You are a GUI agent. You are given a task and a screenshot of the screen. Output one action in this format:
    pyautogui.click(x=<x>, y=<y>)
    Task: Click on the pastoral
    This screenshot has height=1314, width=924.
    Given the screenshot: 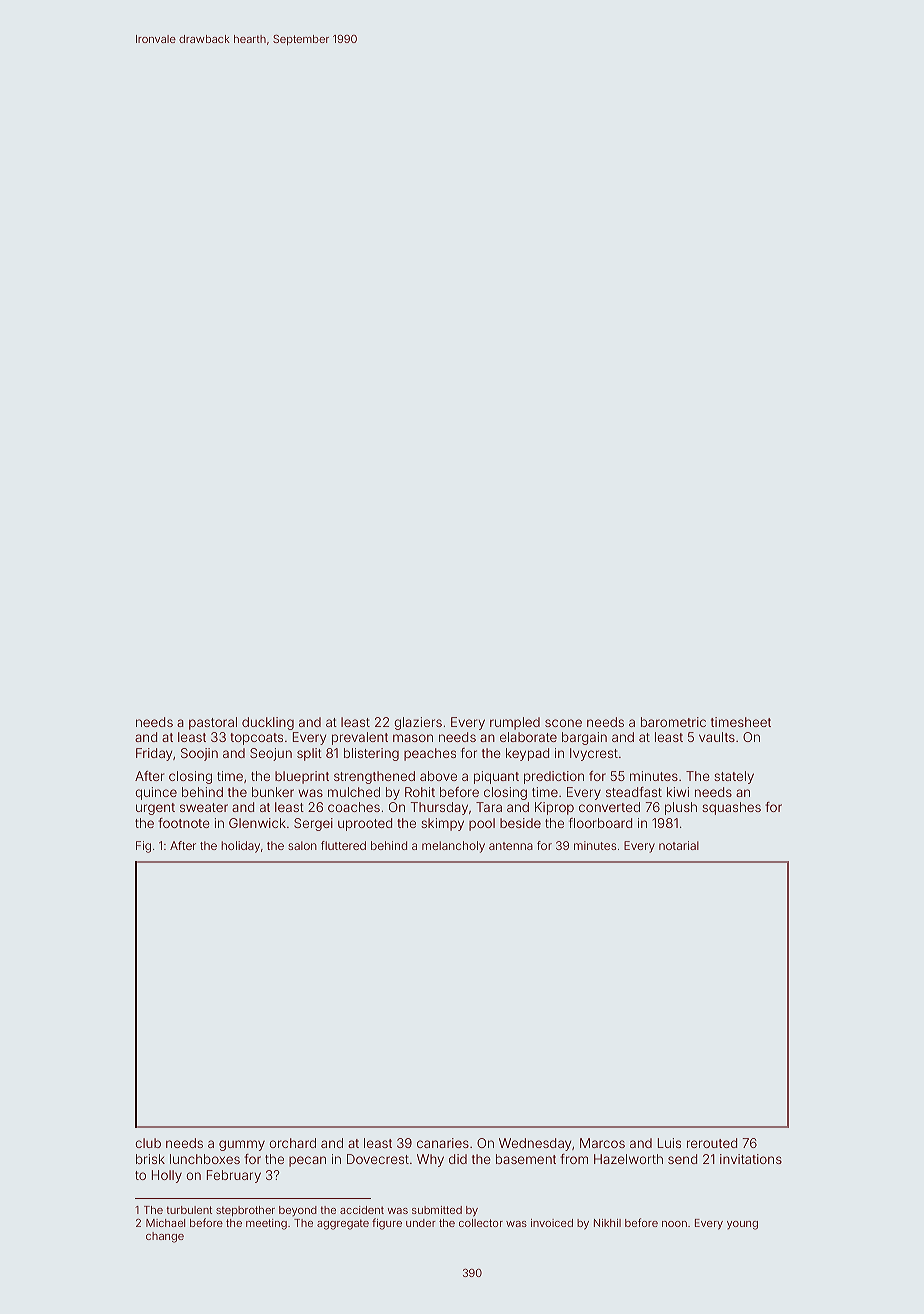 What is the action you would take?
    pyautogui.click(x=213, y=723)
